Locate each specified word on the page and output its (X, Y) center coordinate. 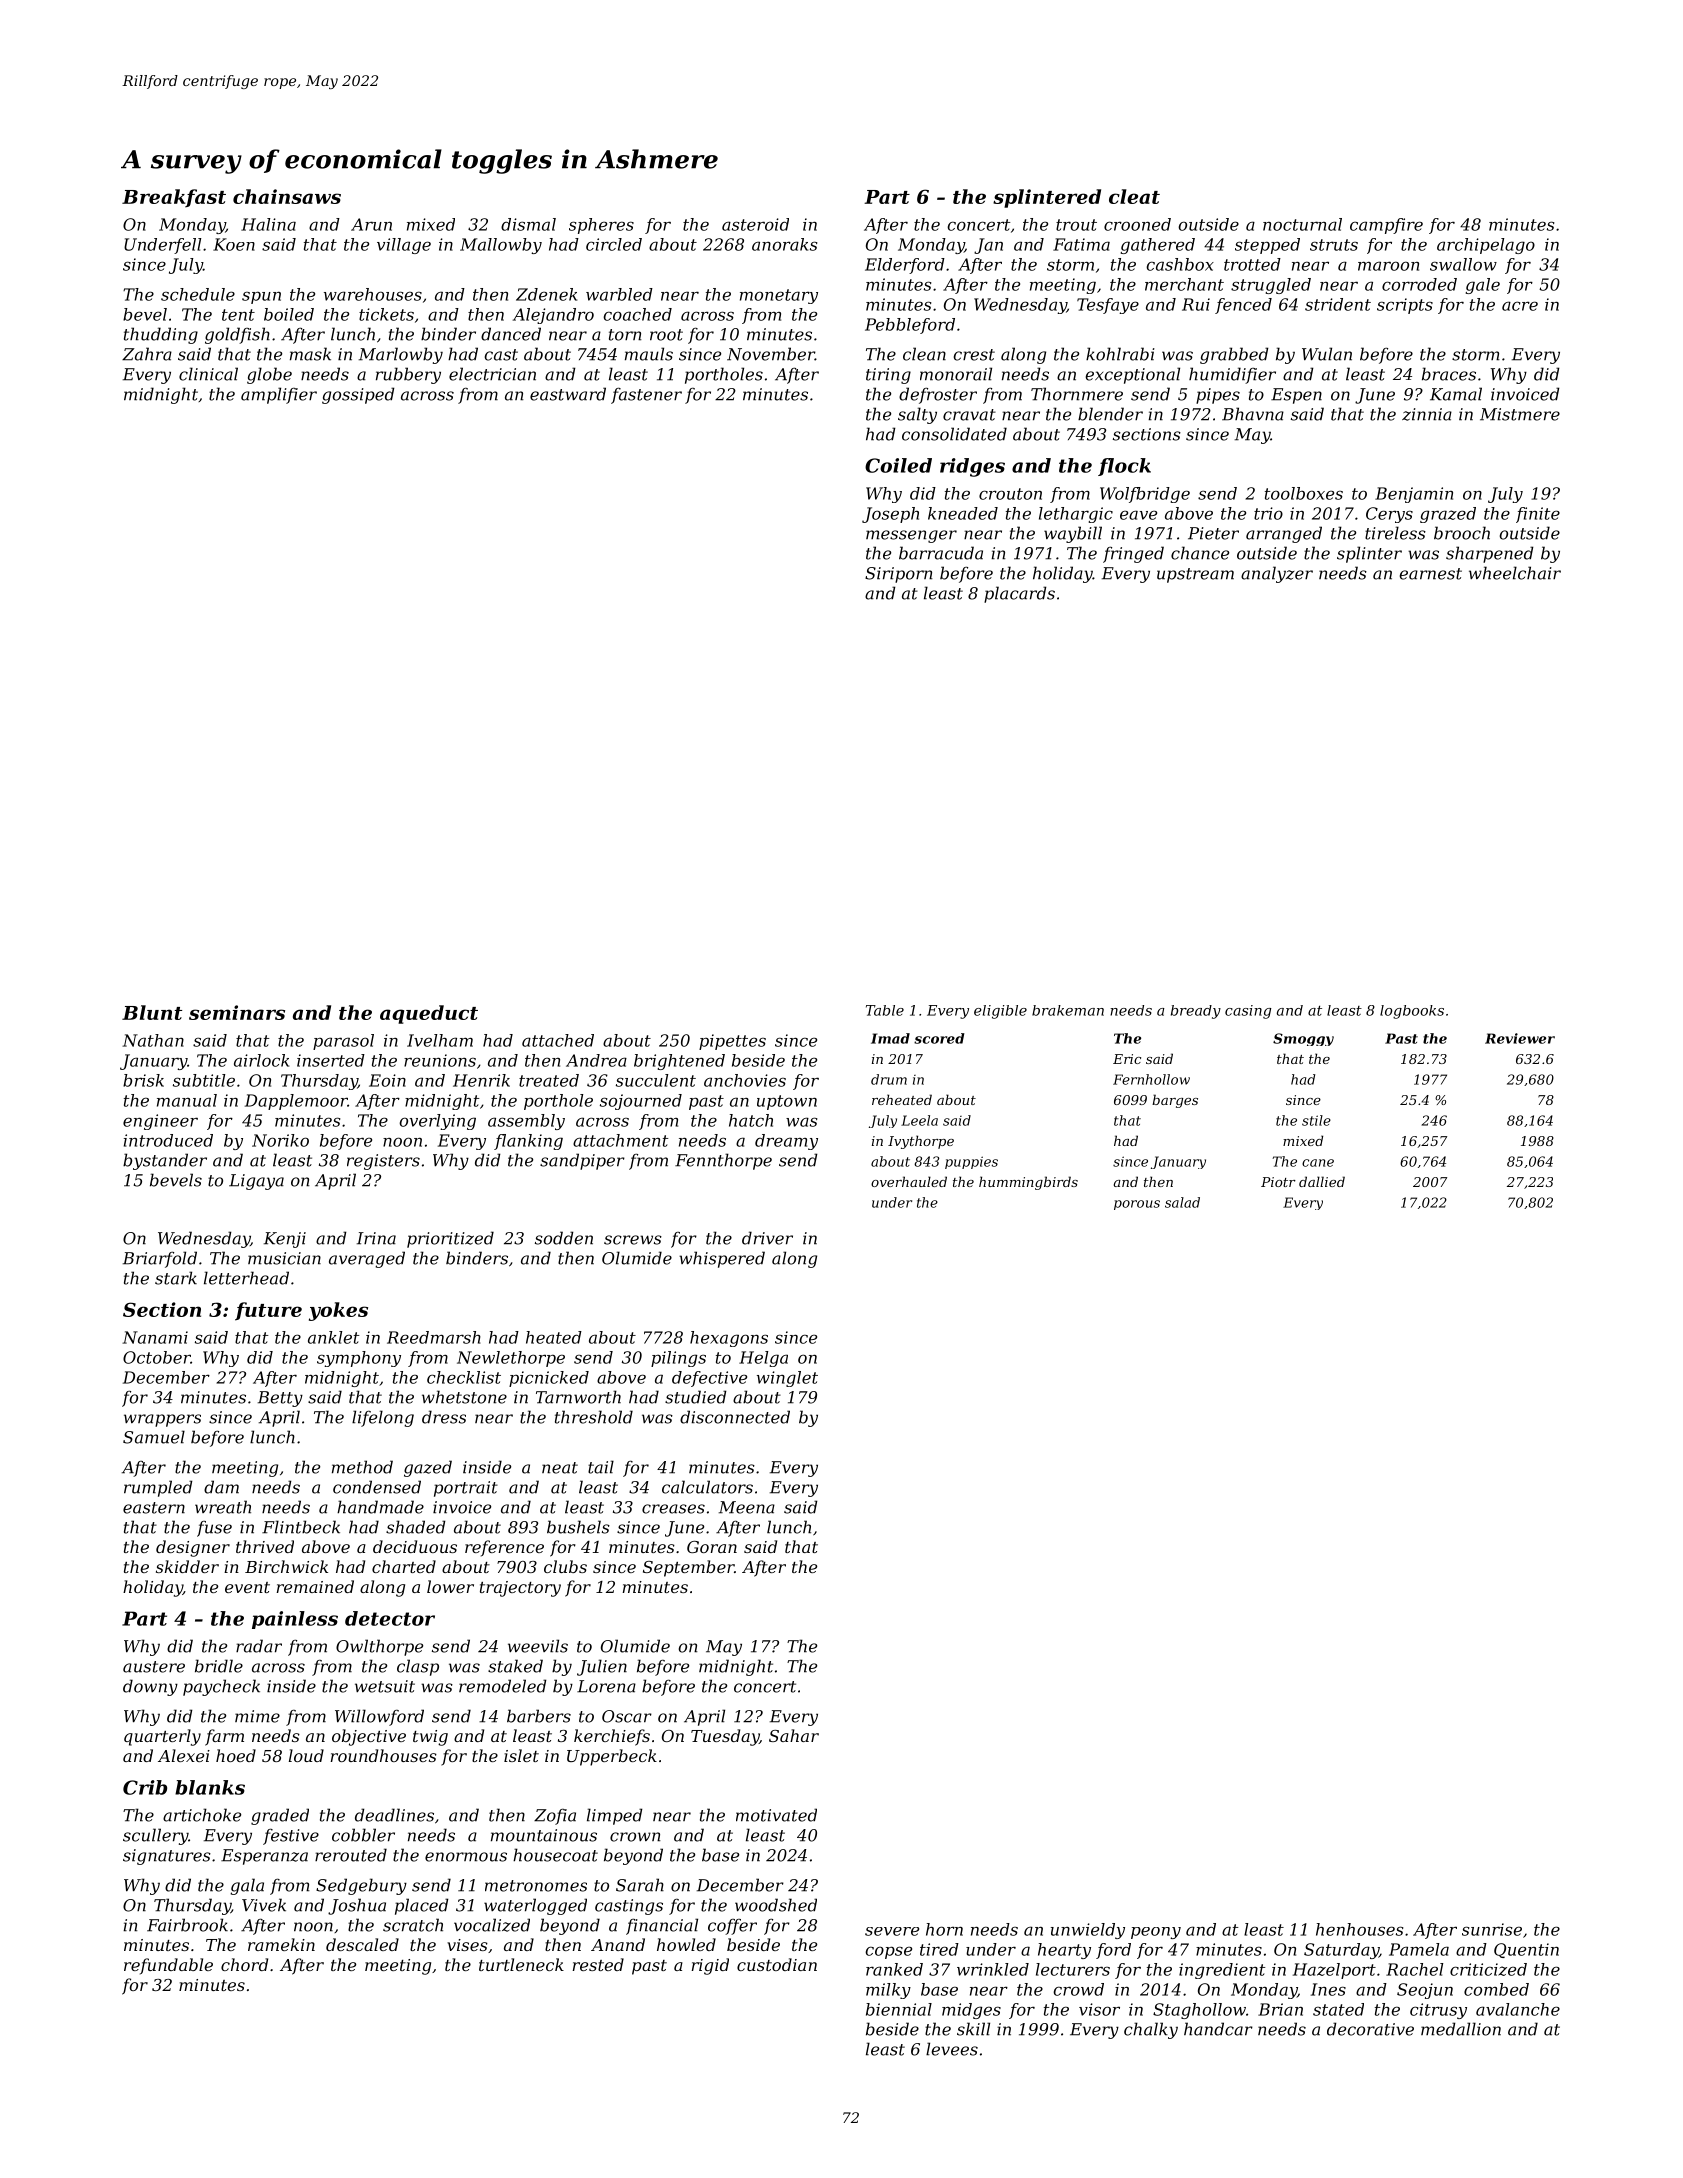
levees (952, 2049)
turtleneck (521, 1964)
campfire (1386, 226)
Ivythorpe (921, 1142)
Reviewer (1520, 1038)
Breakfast (174, 198)
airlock (261, 1060)
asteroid (755, 224)
